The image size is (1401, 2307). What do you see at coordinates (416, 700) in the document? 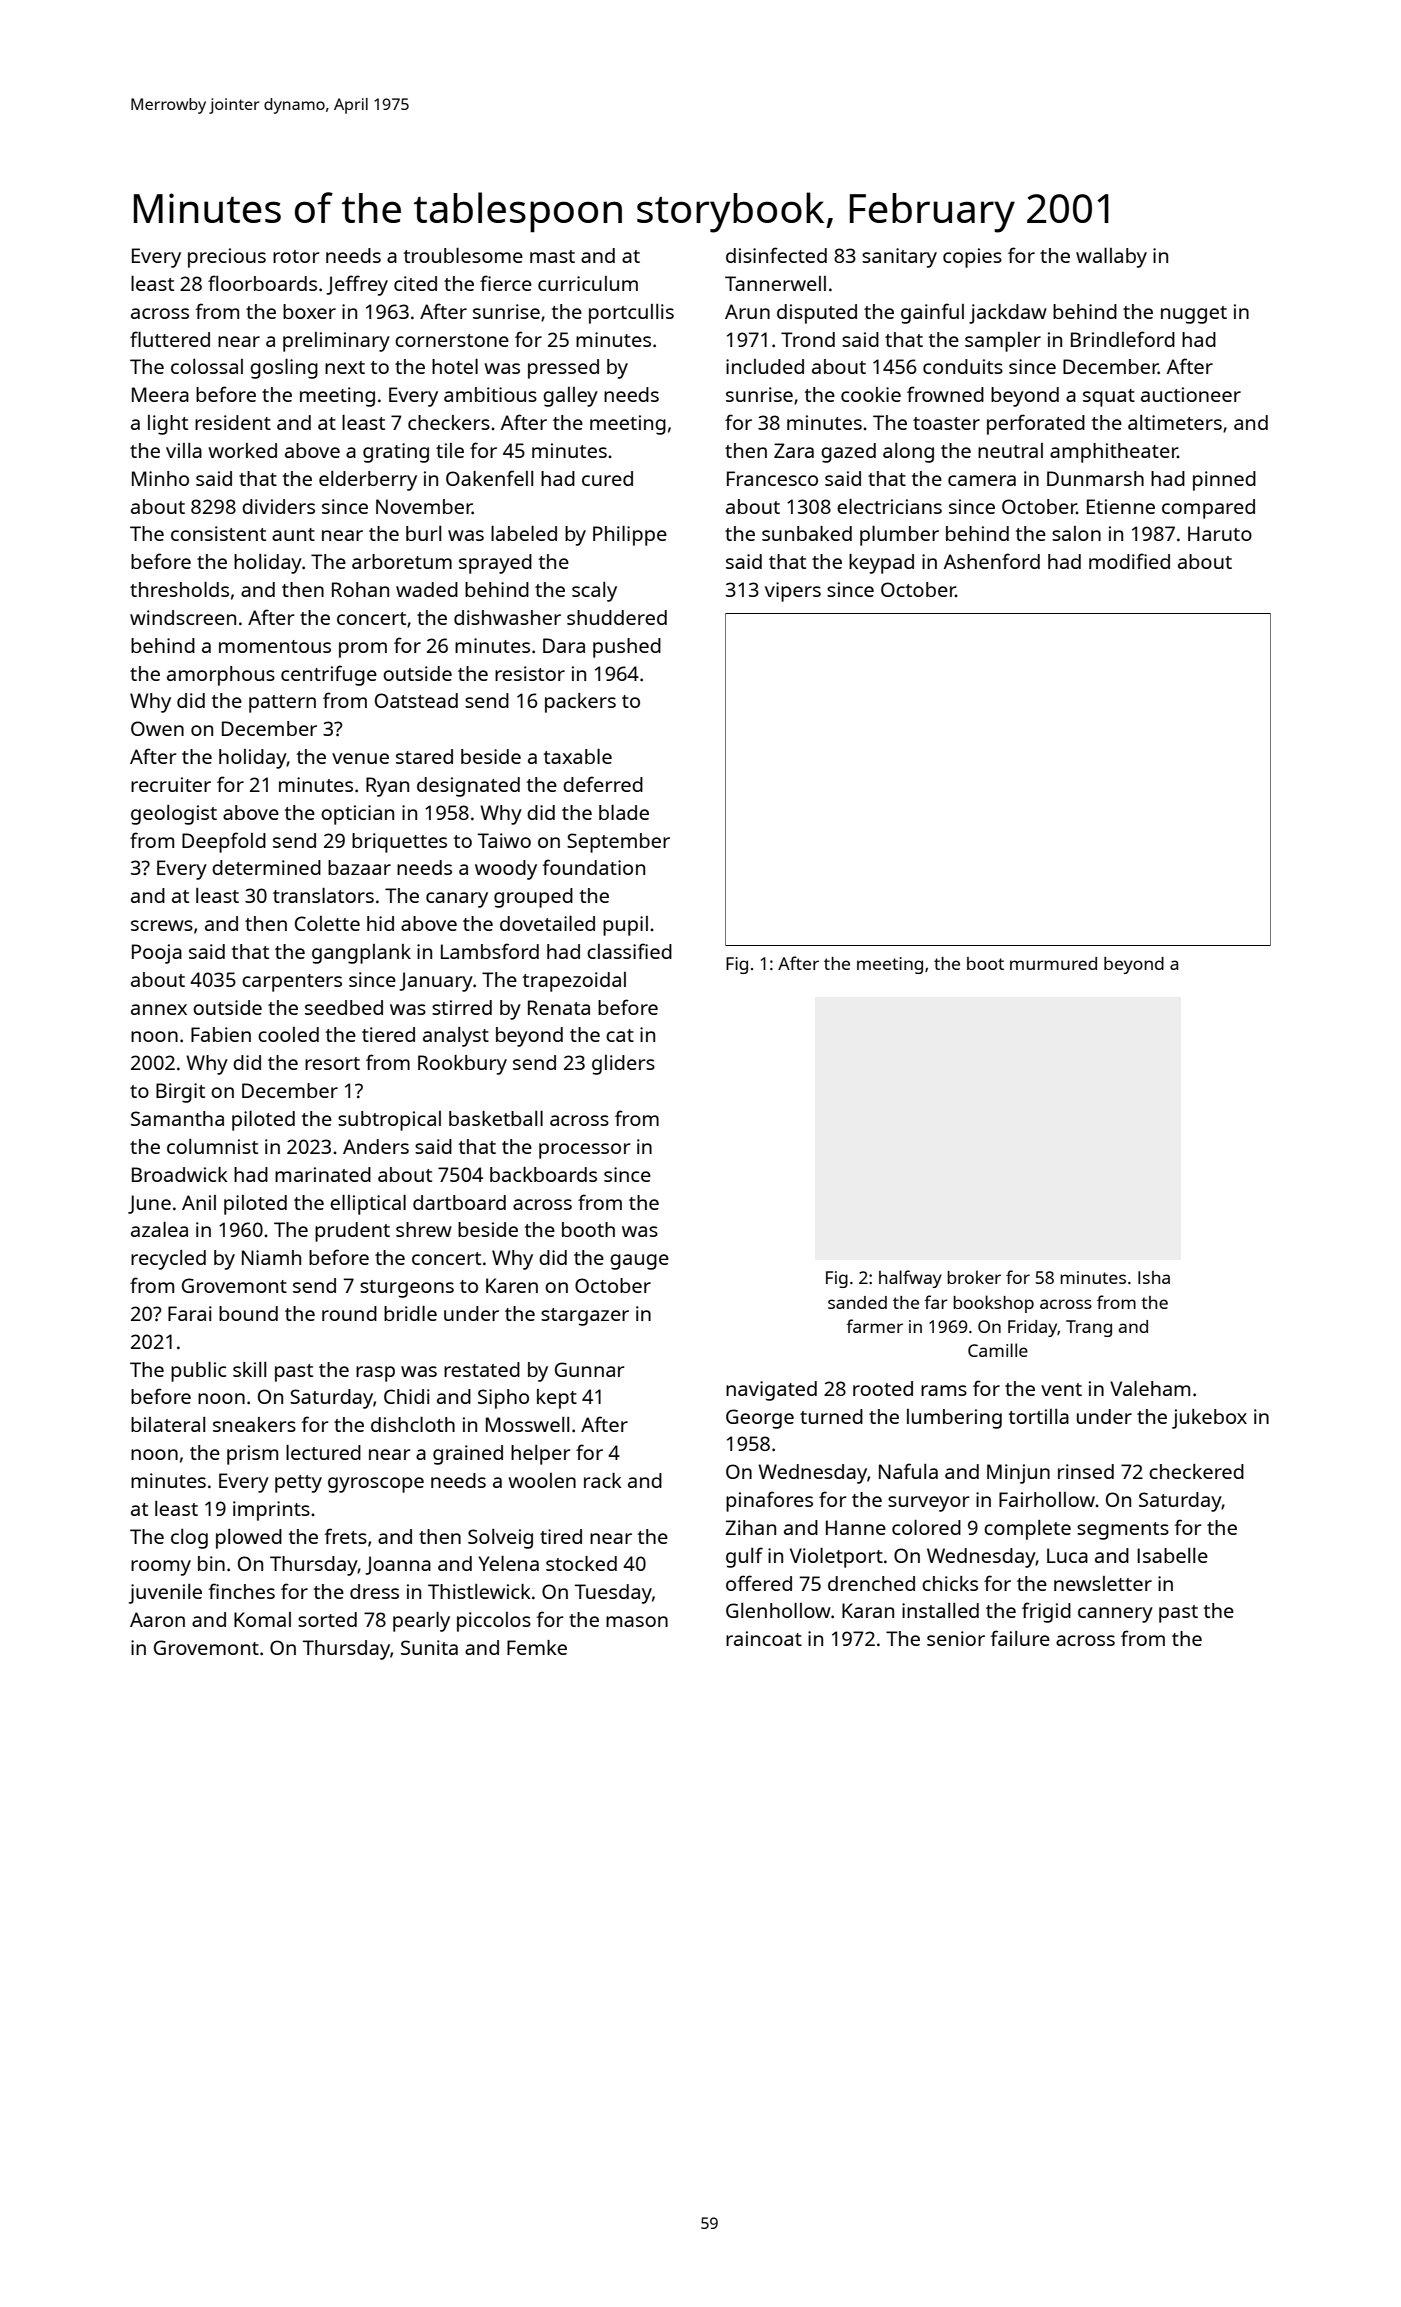
I see `Oatstead` at bounding box center [416, 700].
